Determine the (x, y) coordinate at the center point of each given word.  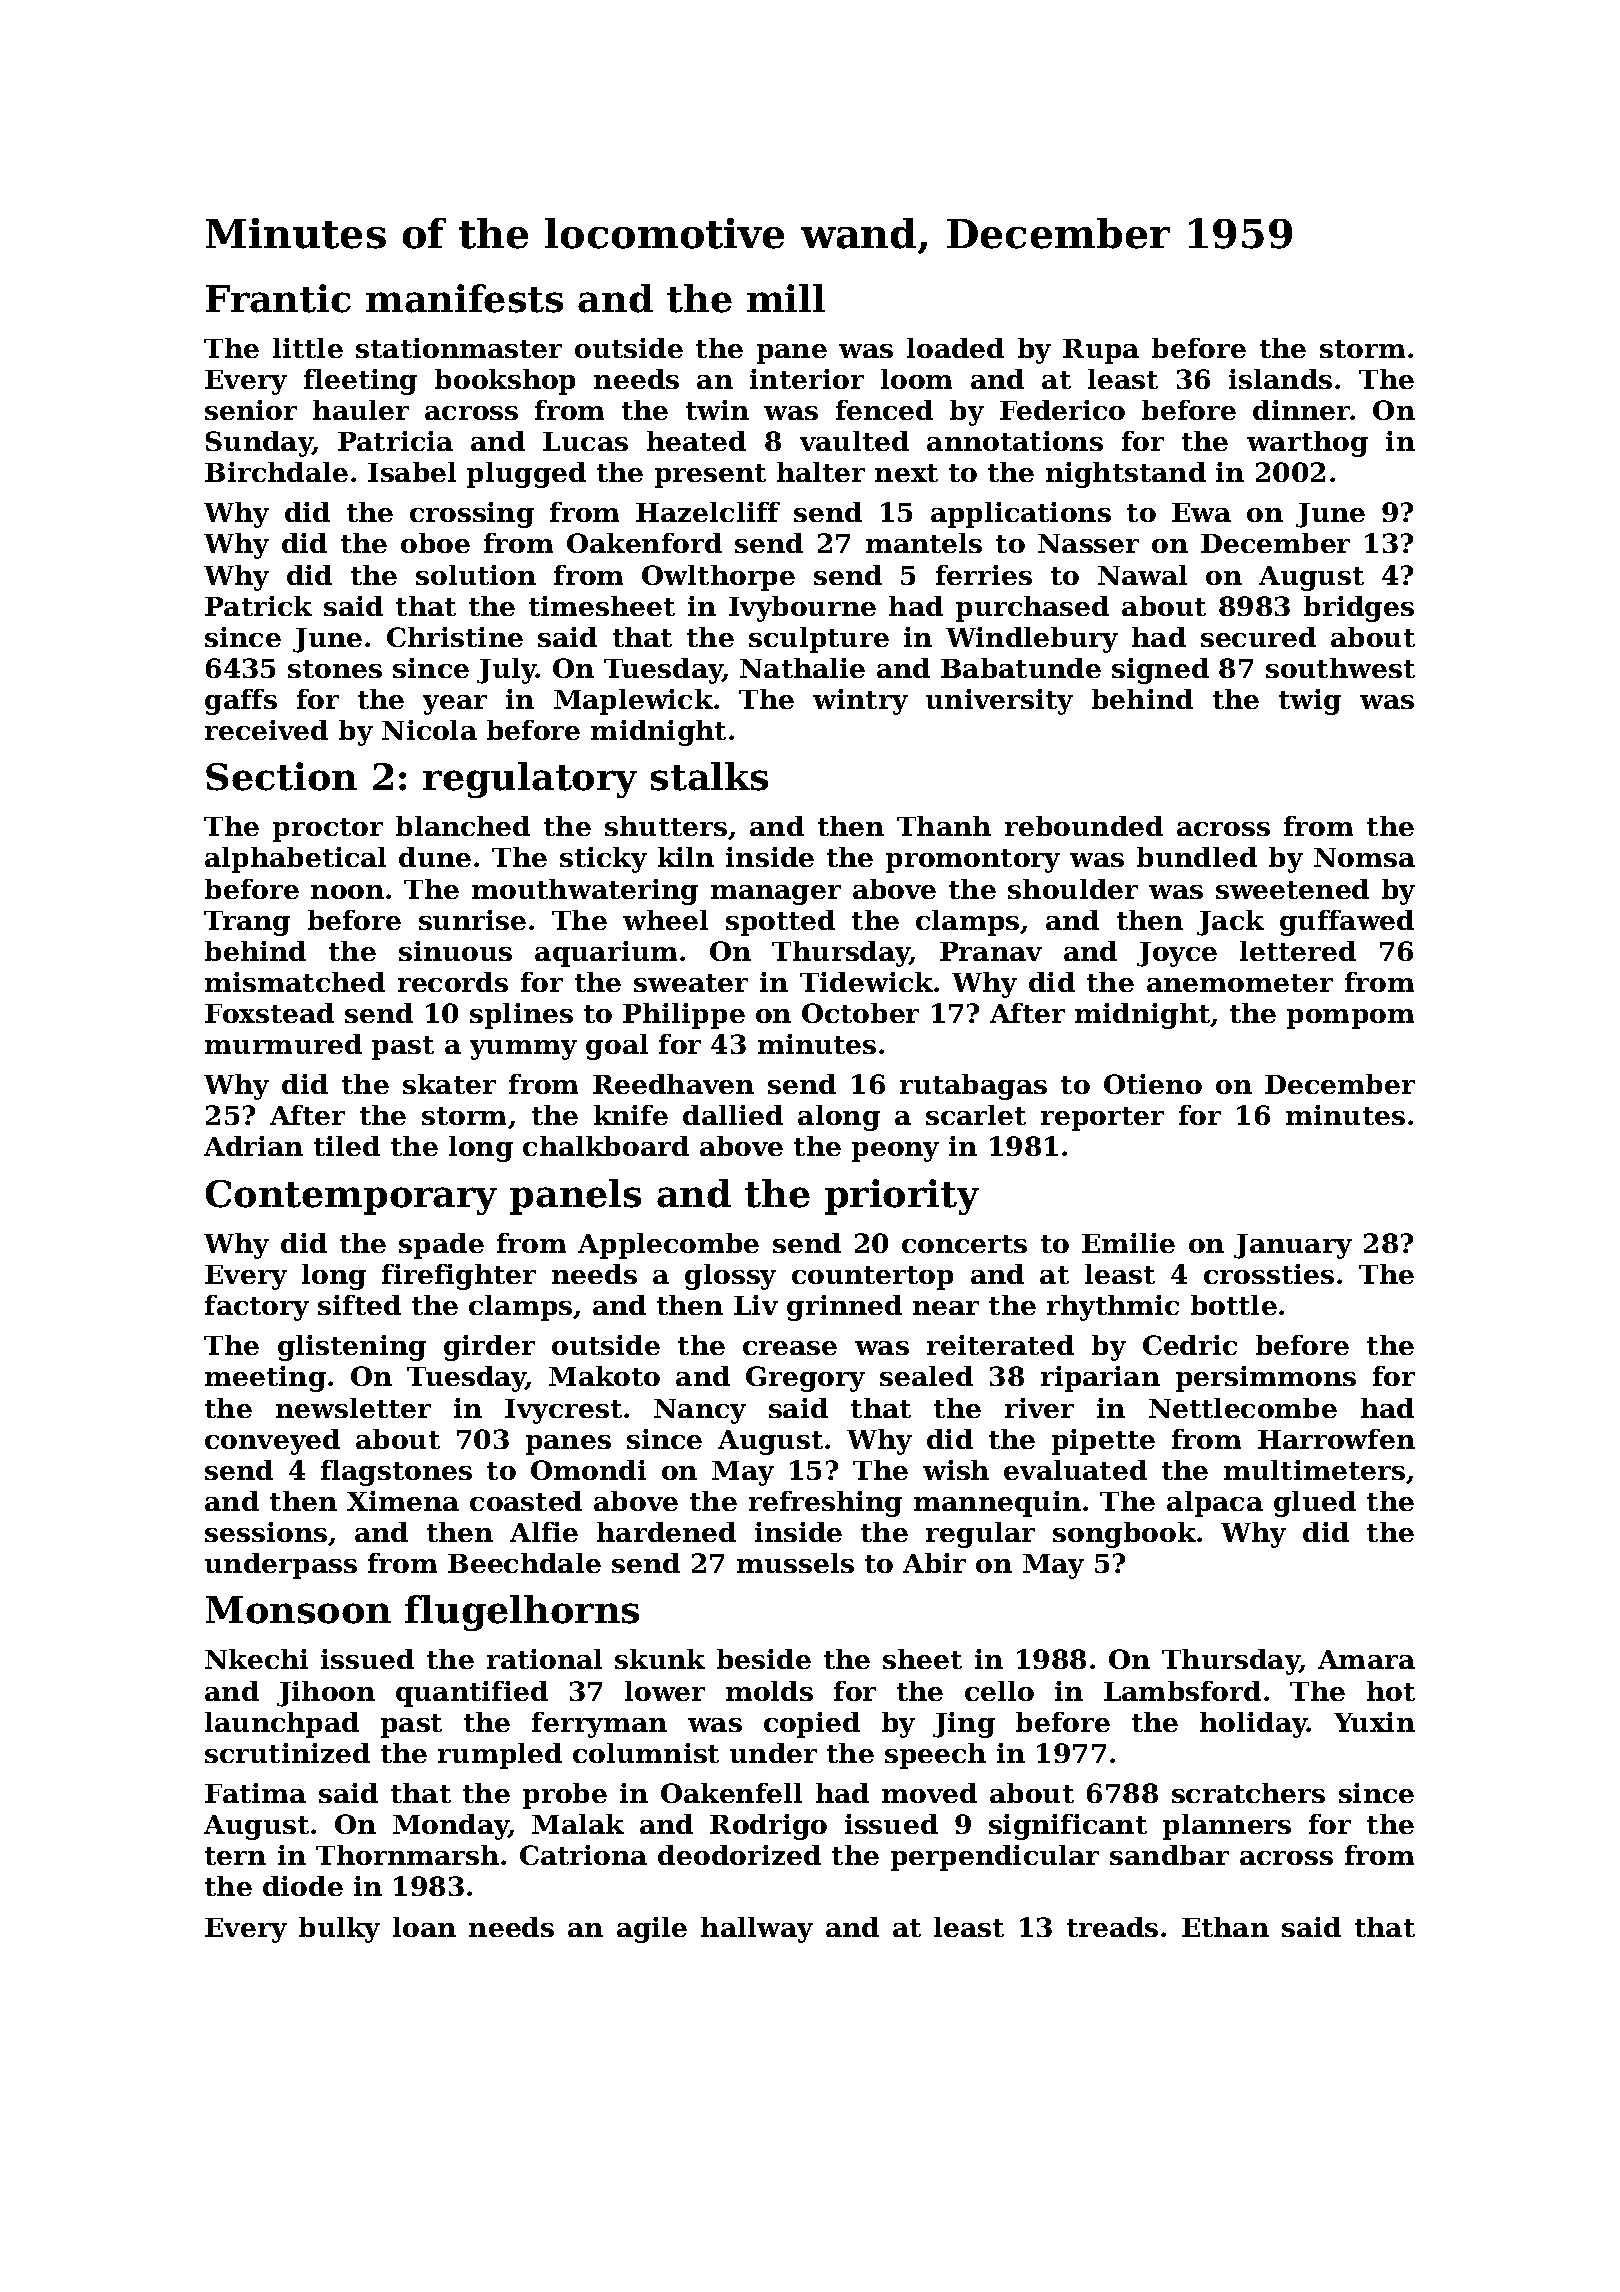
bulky (339, 1930)
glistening (352, 1348)
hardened (666, 1532)
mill (786, 298)
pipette (1103, 1442)
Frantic (278, 298)
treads (1112, 1927)
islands (1280, 379)
